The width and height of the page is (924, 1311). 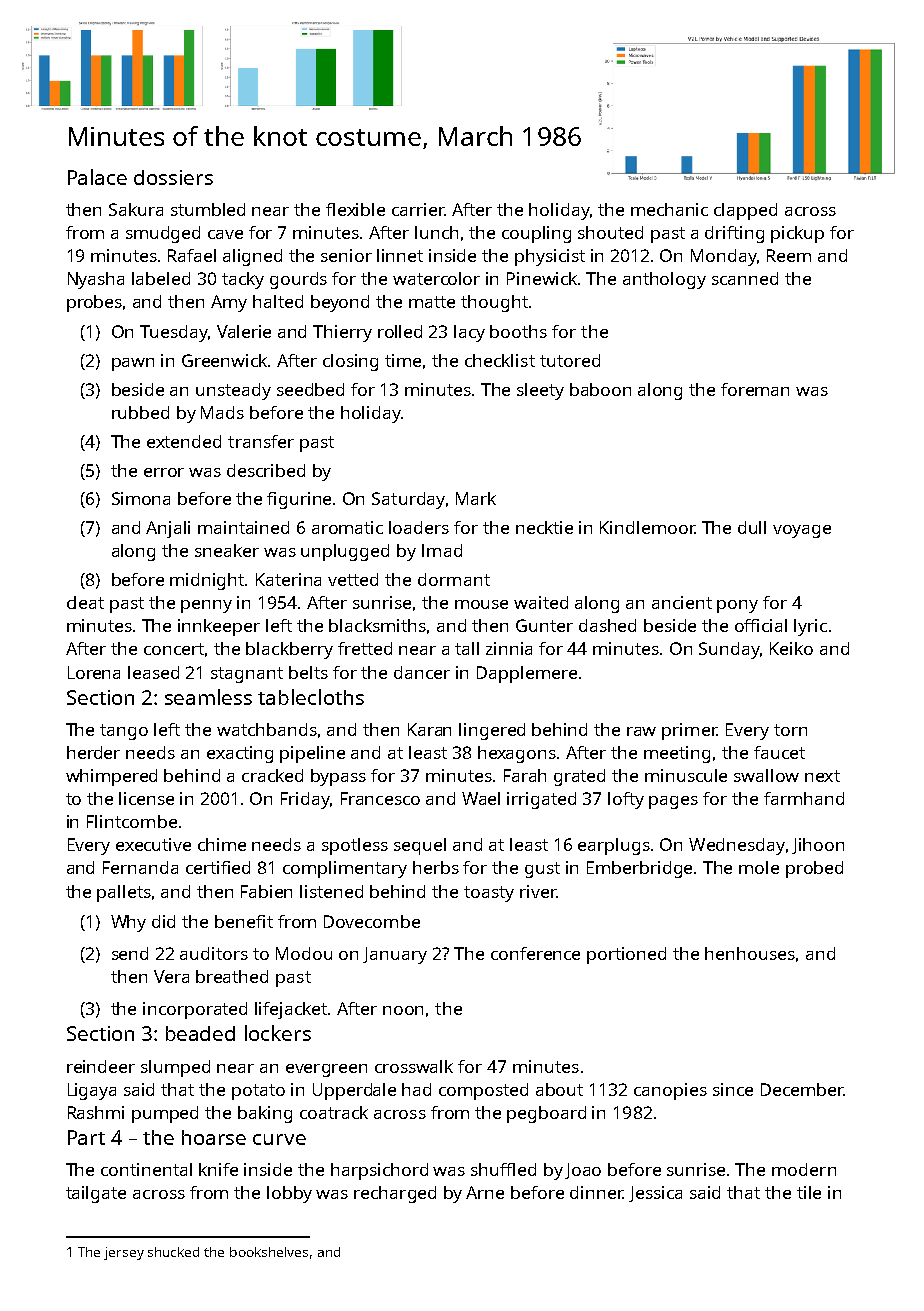 I want to click on Lorena, so click(x=94, y=672).
